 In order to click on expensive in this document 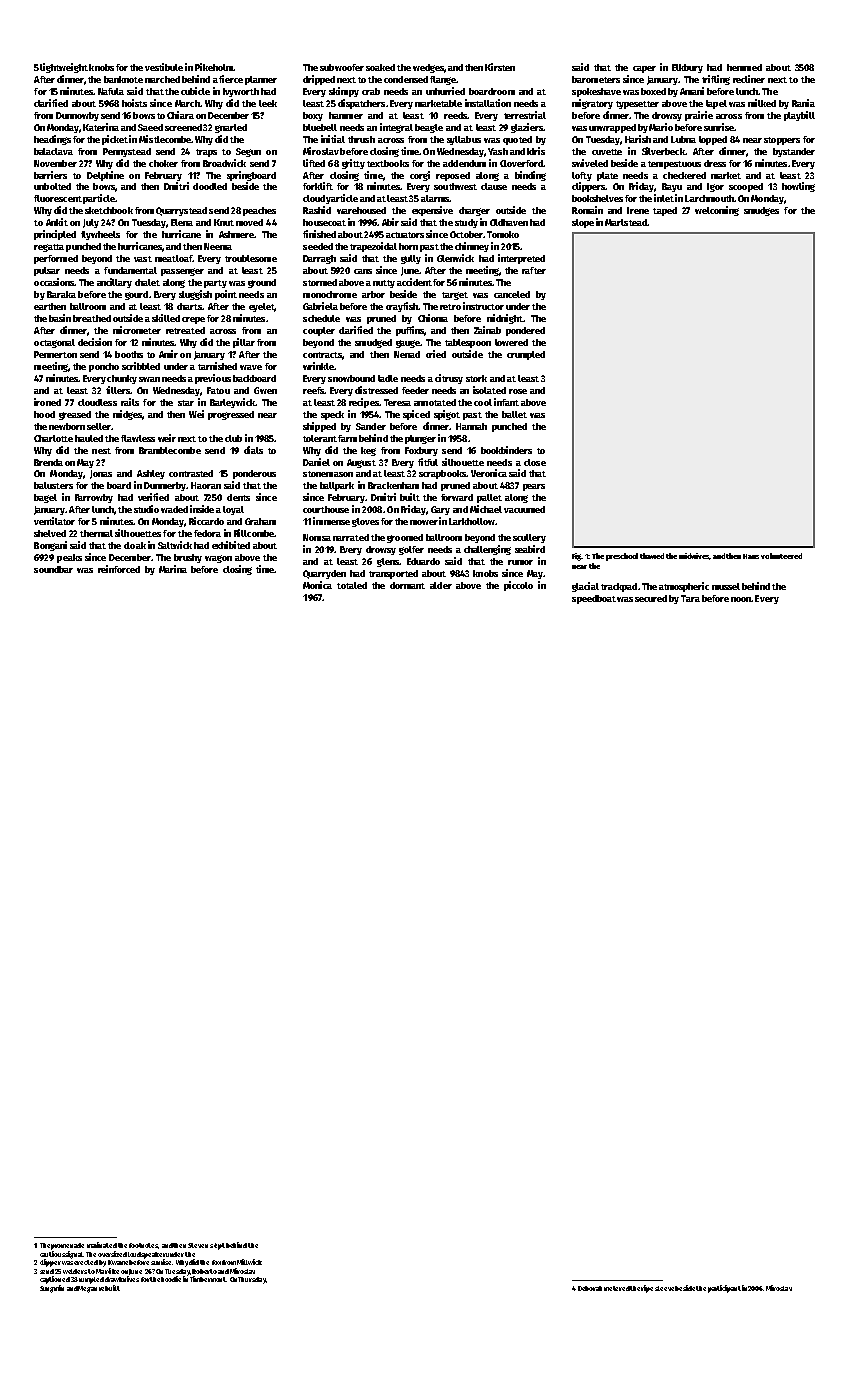, I will do `click(432, 211)`.
